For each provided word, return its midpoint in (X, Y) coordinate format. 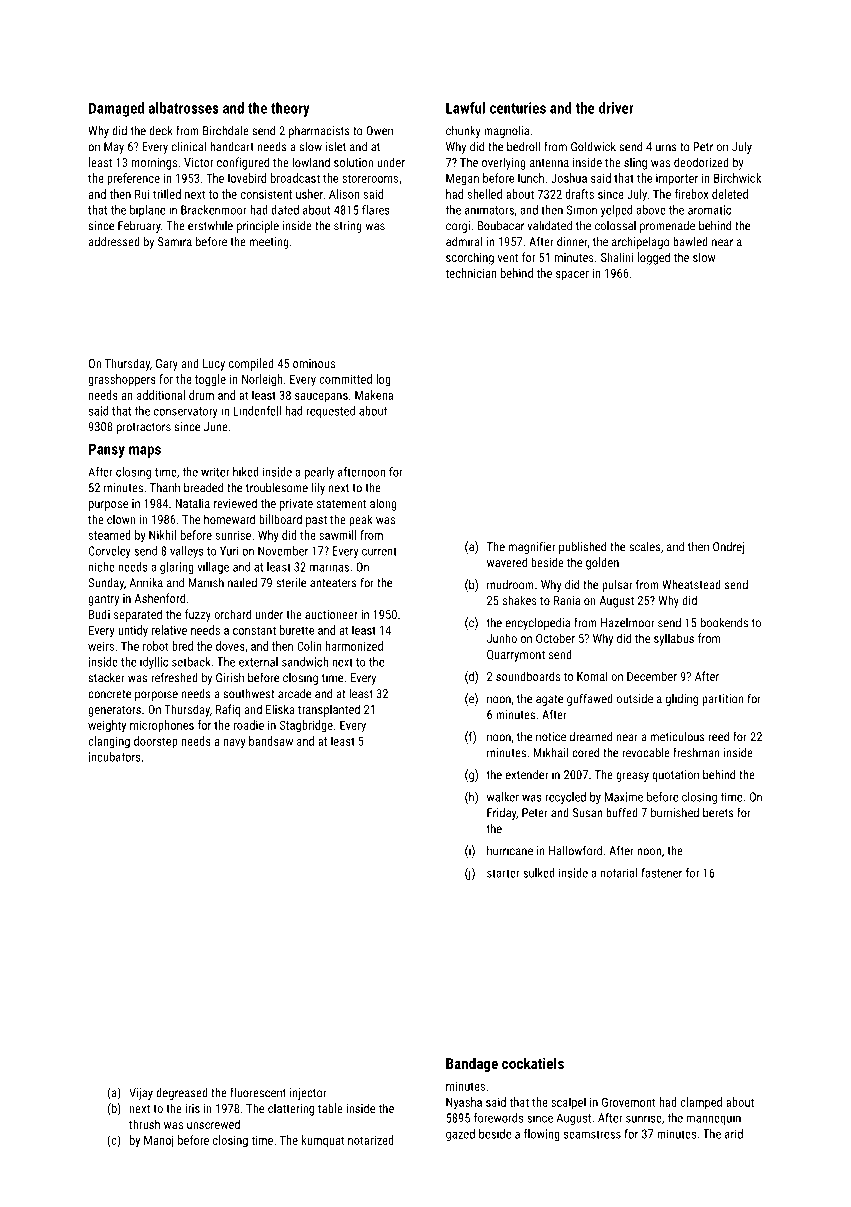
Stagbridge (306, 726)
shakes (519, 600)
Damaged (116, 109)
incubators (115, 757)
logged (654, 258)
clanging (109, 742)
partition (723, 700)
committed (345, 379)
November (283, 551)
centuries (518, 108)
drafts (579, 194)
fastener (661, 873)
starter (503, 873)
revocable (646, 753)
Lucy (214, 365)
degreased (182, 1094)
